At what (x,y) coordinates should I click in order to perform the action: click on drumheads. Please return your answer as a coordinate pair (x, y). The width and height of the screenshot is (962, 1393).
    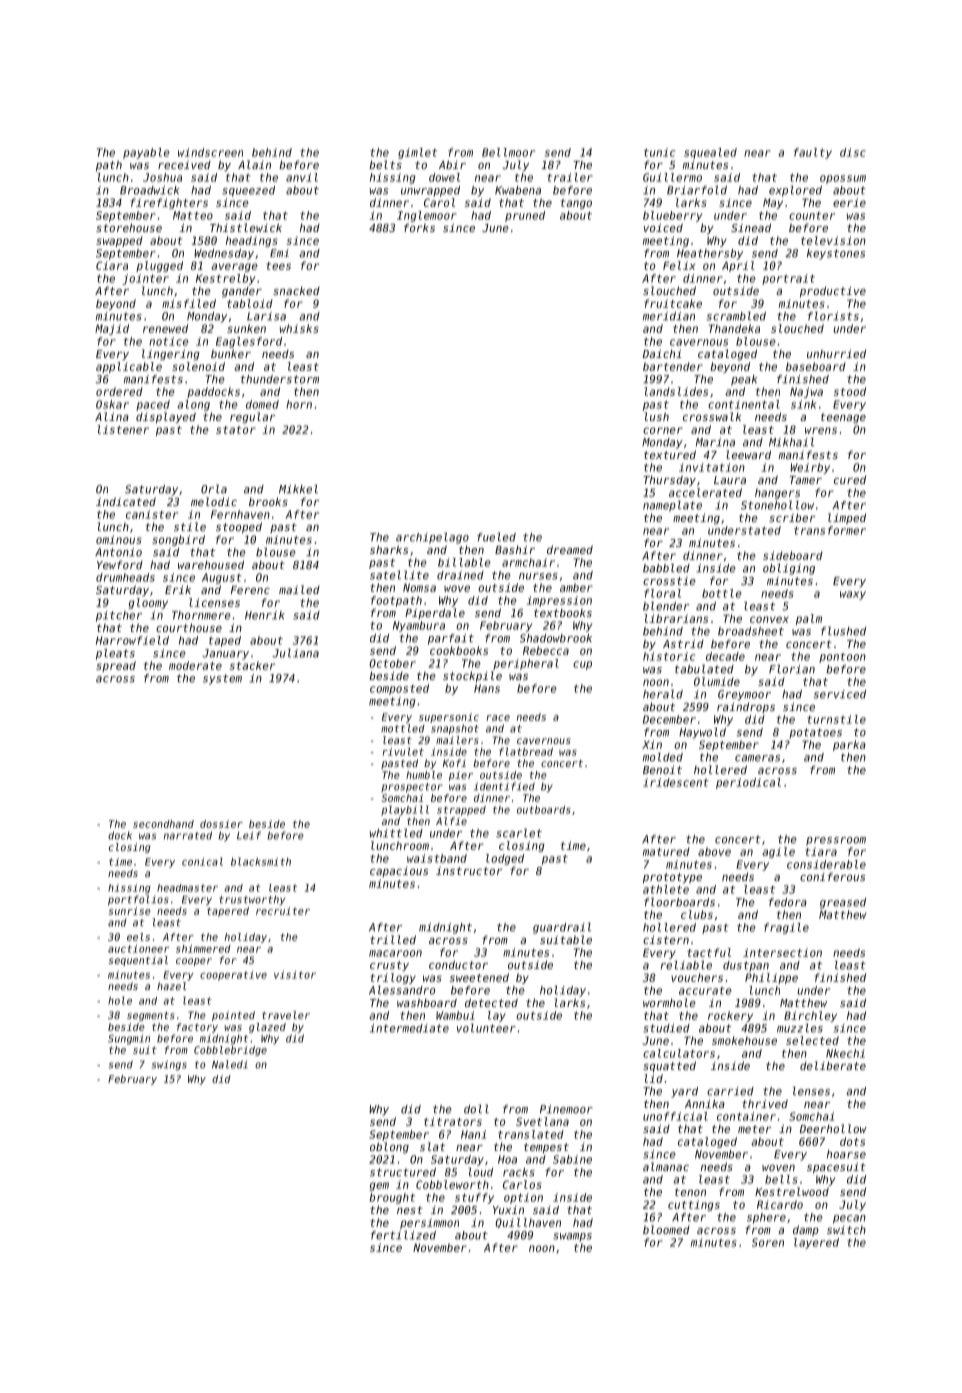
    Looking at the image, I should click on (125, 577).
